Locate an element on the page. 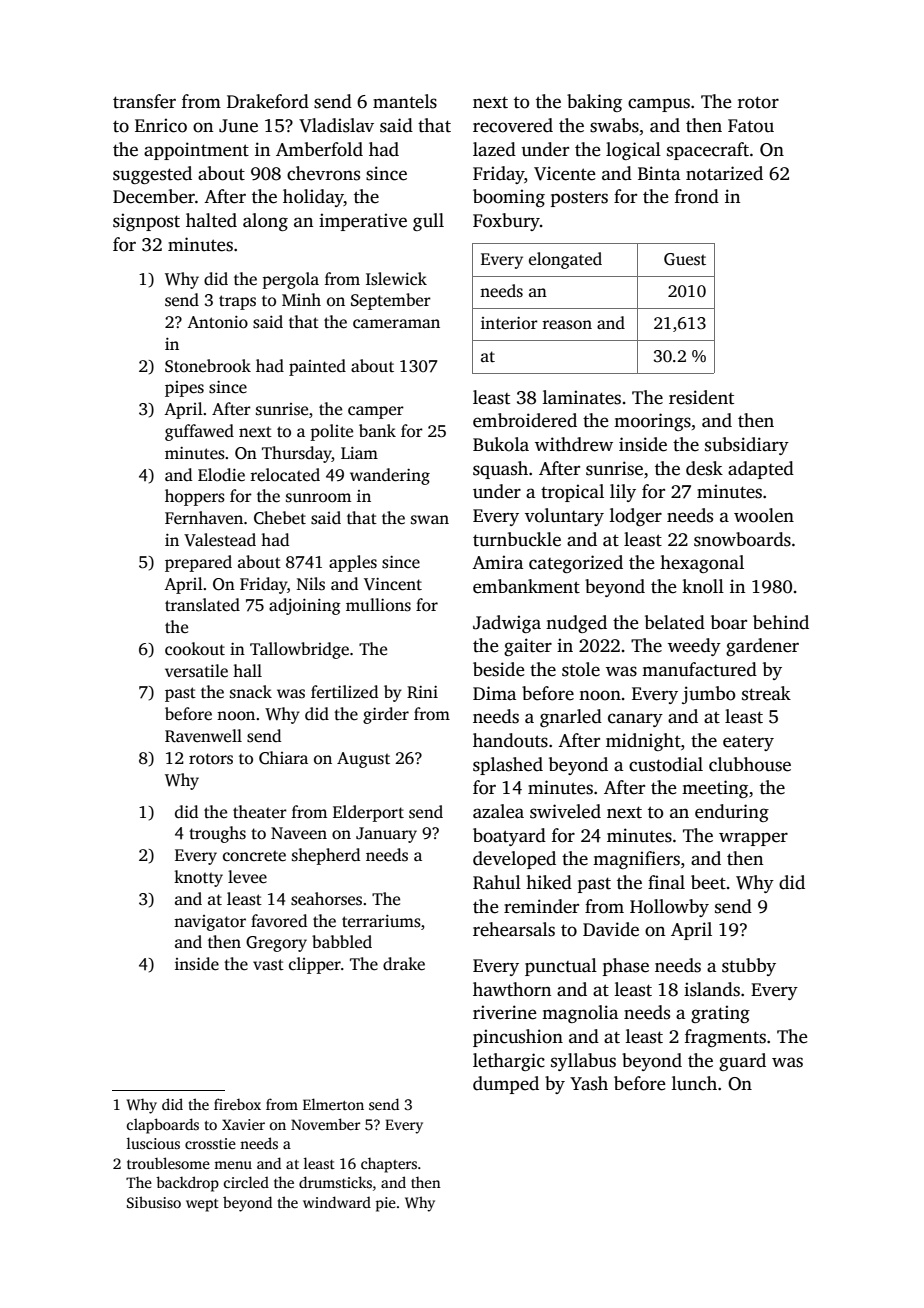 The width and height of the image is (924, 1308). gull is located at coordinates (428, 222).
